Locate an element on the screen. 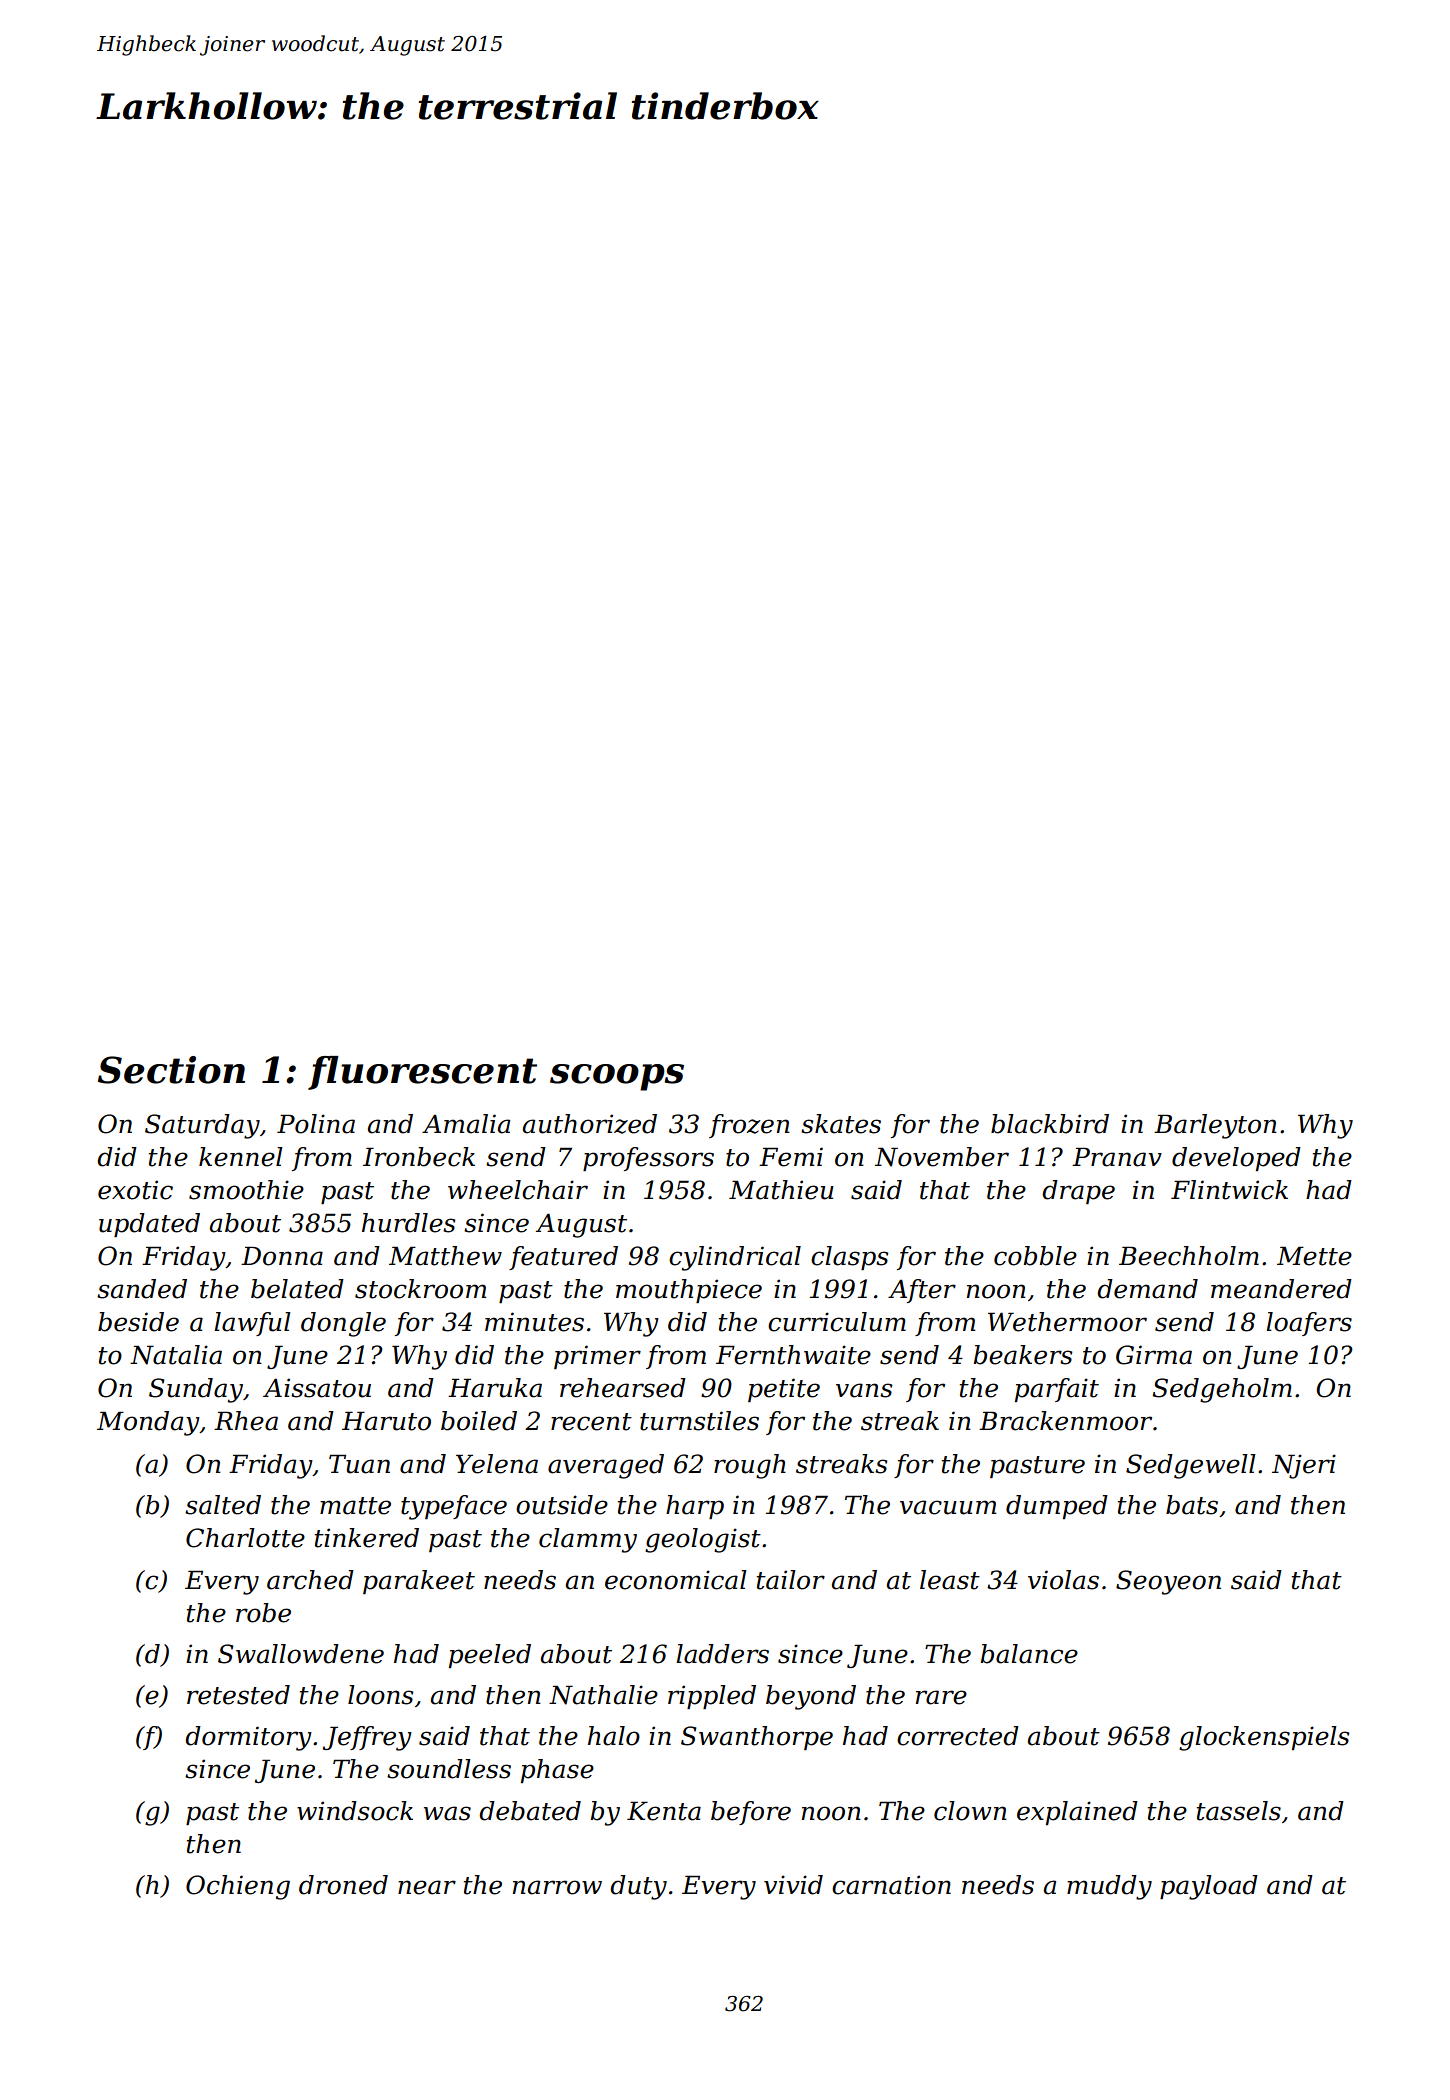 The width and height of the screenshot is (1450, 2100). Saturday is located at coordinates (202, 1126).
